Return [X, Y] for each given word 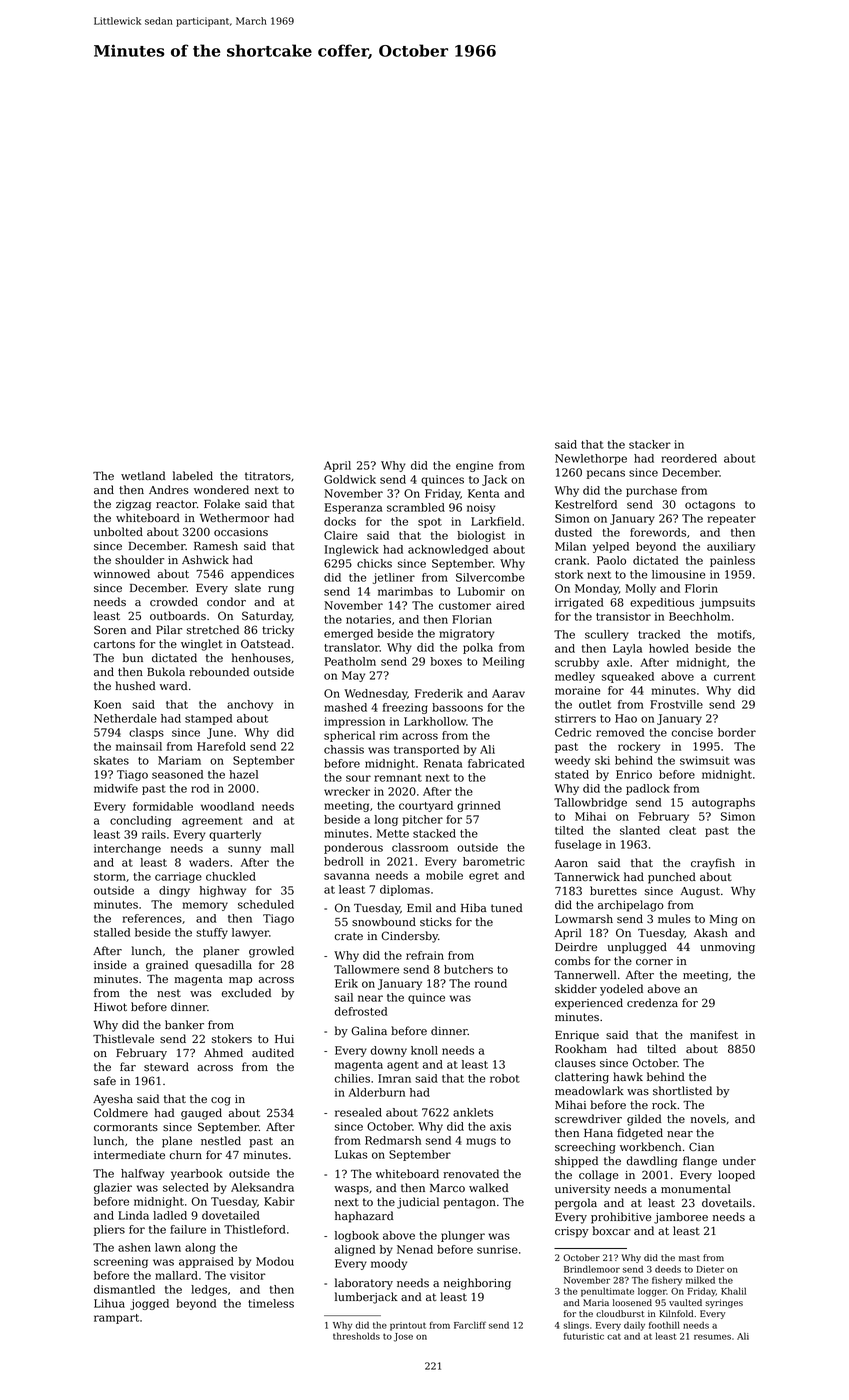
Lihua [109, 1303]
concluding [140, 821]
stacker [650, 444]
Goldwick [350, 479]
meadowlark [589, 1090]
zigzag [133, 505]
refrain [425, 955]
